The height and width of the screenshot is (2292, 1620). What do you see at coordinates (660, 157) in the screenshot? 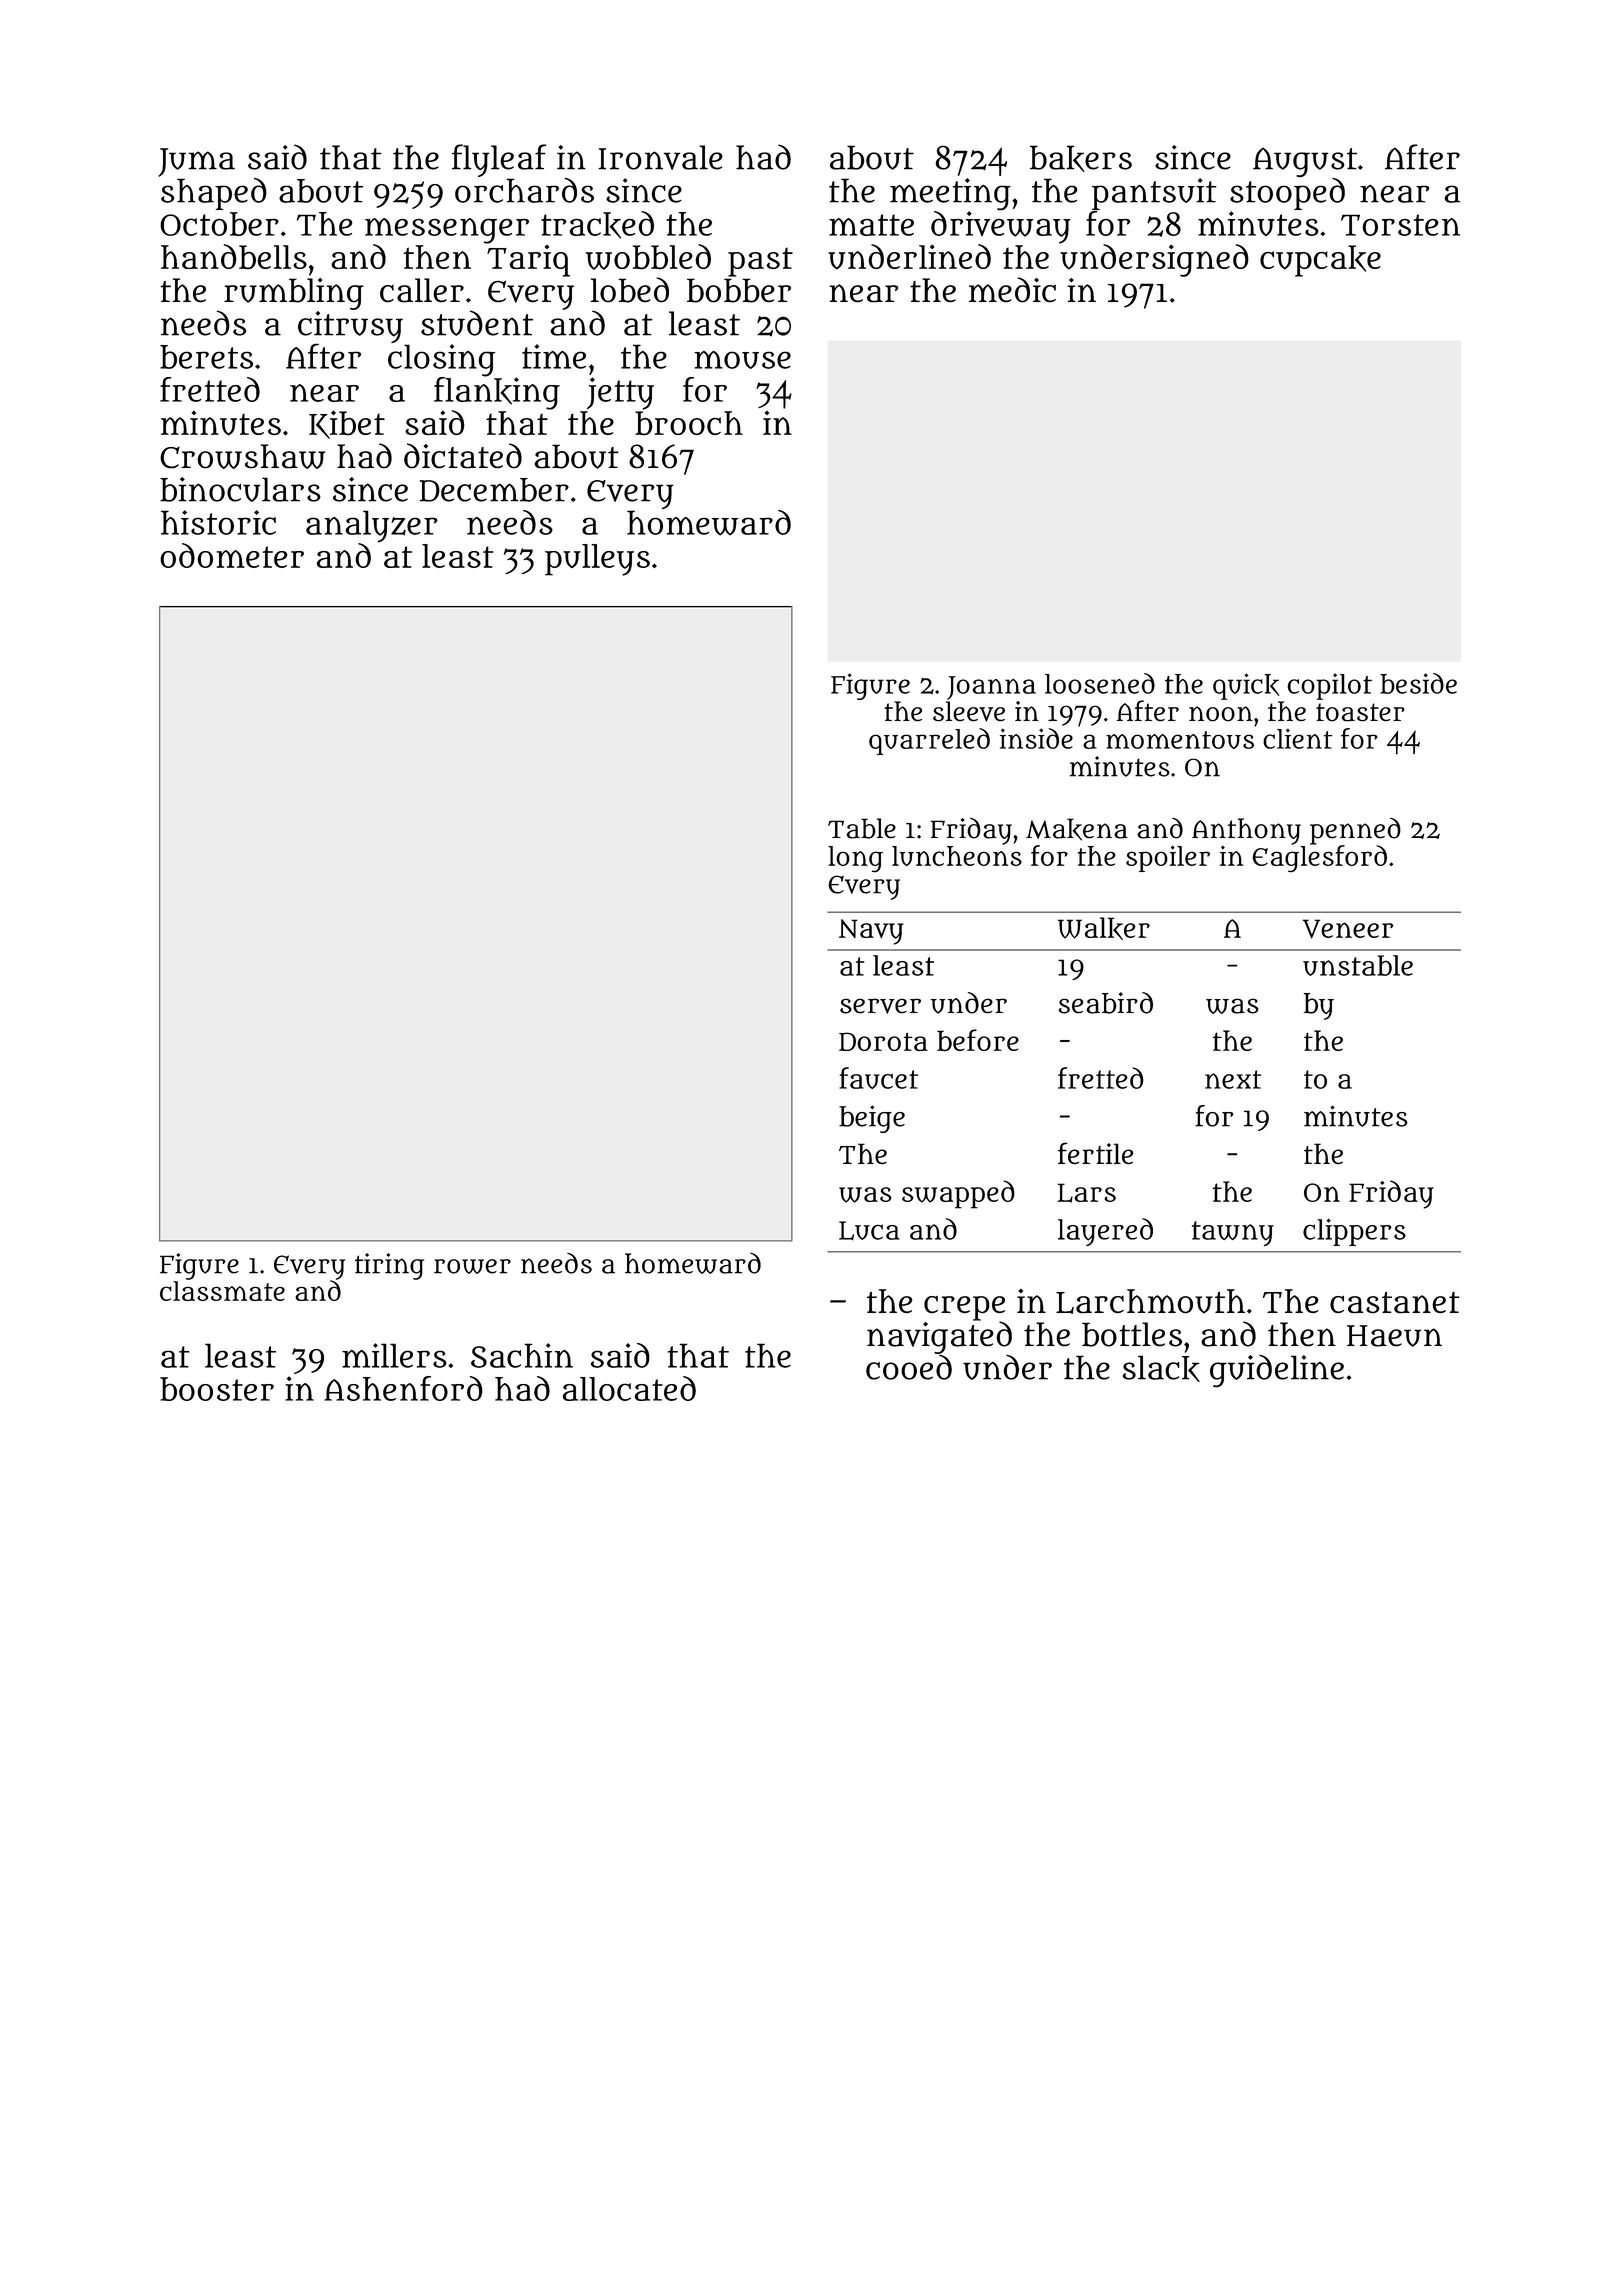
I see `Ironvale` at bounding box center [660, 157].
